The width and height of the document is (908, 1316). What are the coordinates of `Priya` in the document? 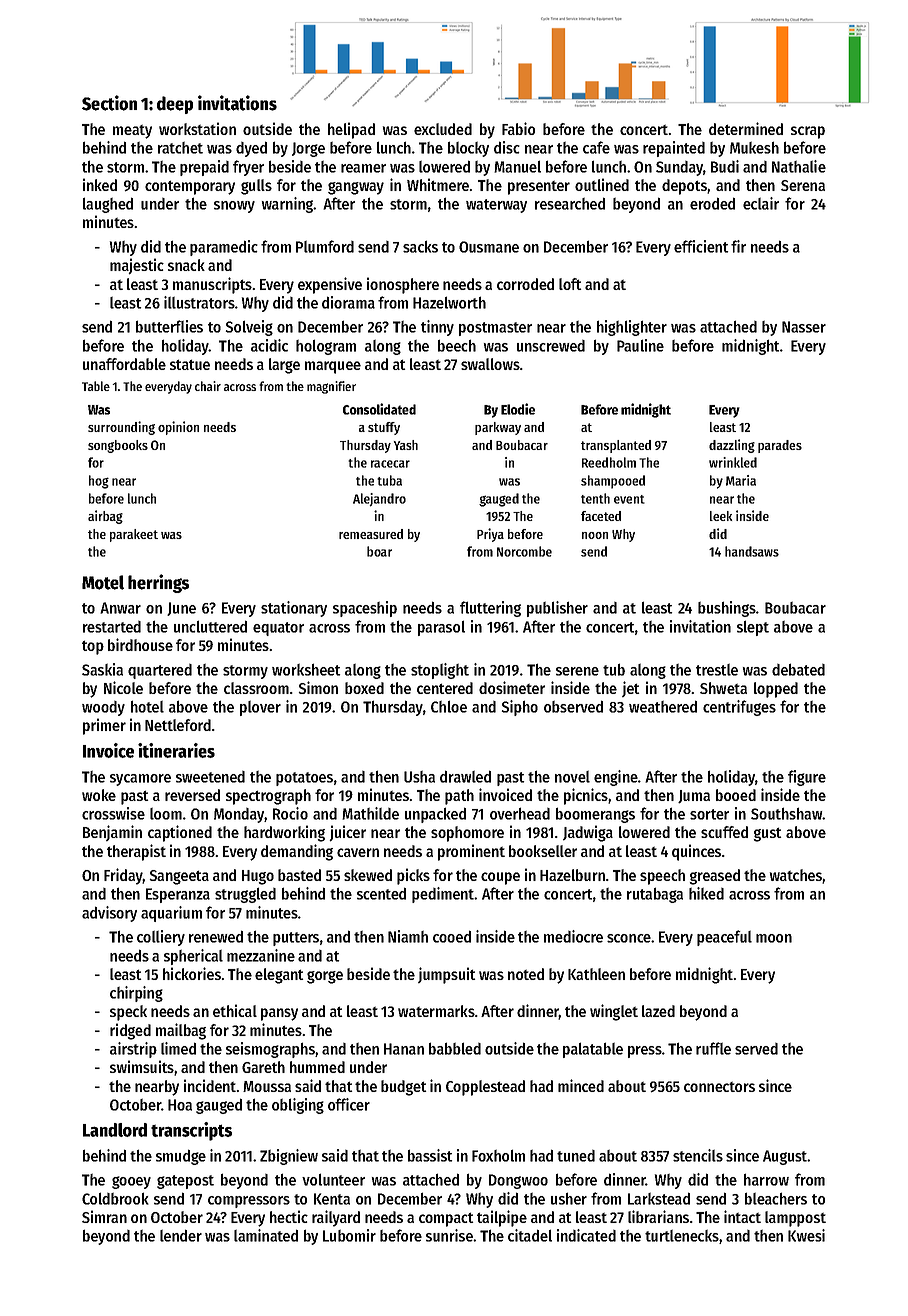 It's located at (490, 535).
